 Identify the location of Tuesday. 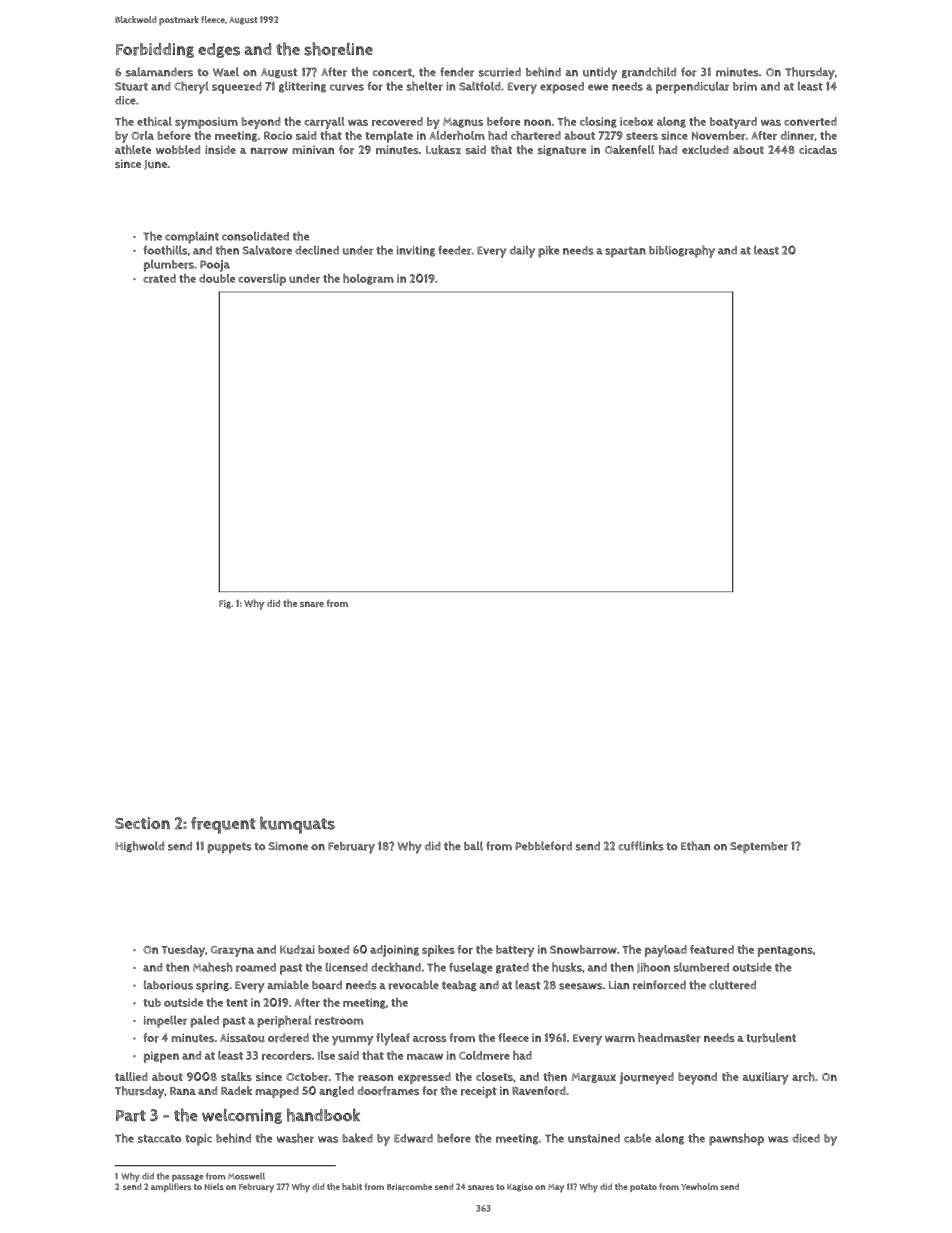
(183, 951).
